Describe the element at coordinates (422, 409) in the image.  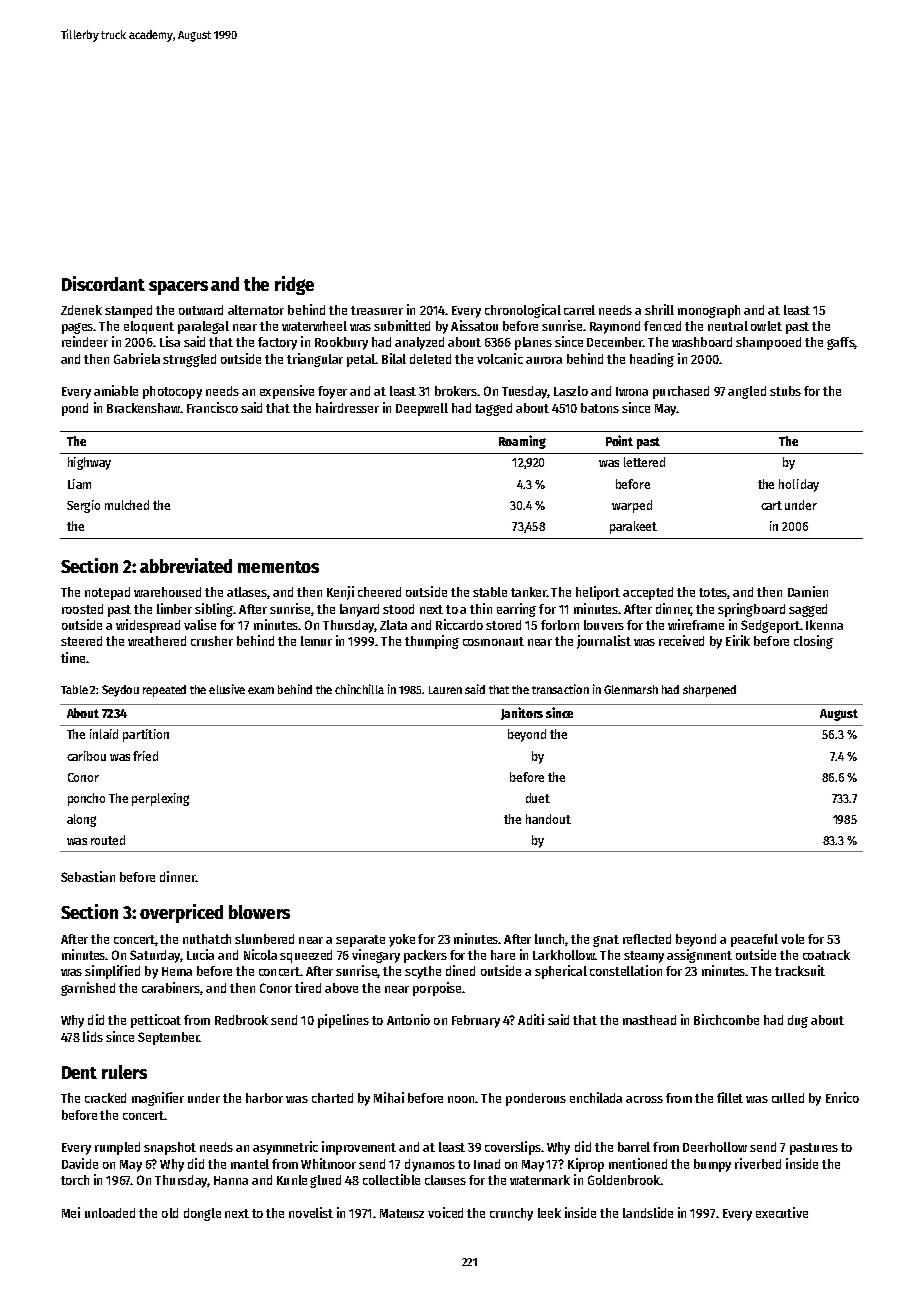
I see `Deepwell` at that location.
